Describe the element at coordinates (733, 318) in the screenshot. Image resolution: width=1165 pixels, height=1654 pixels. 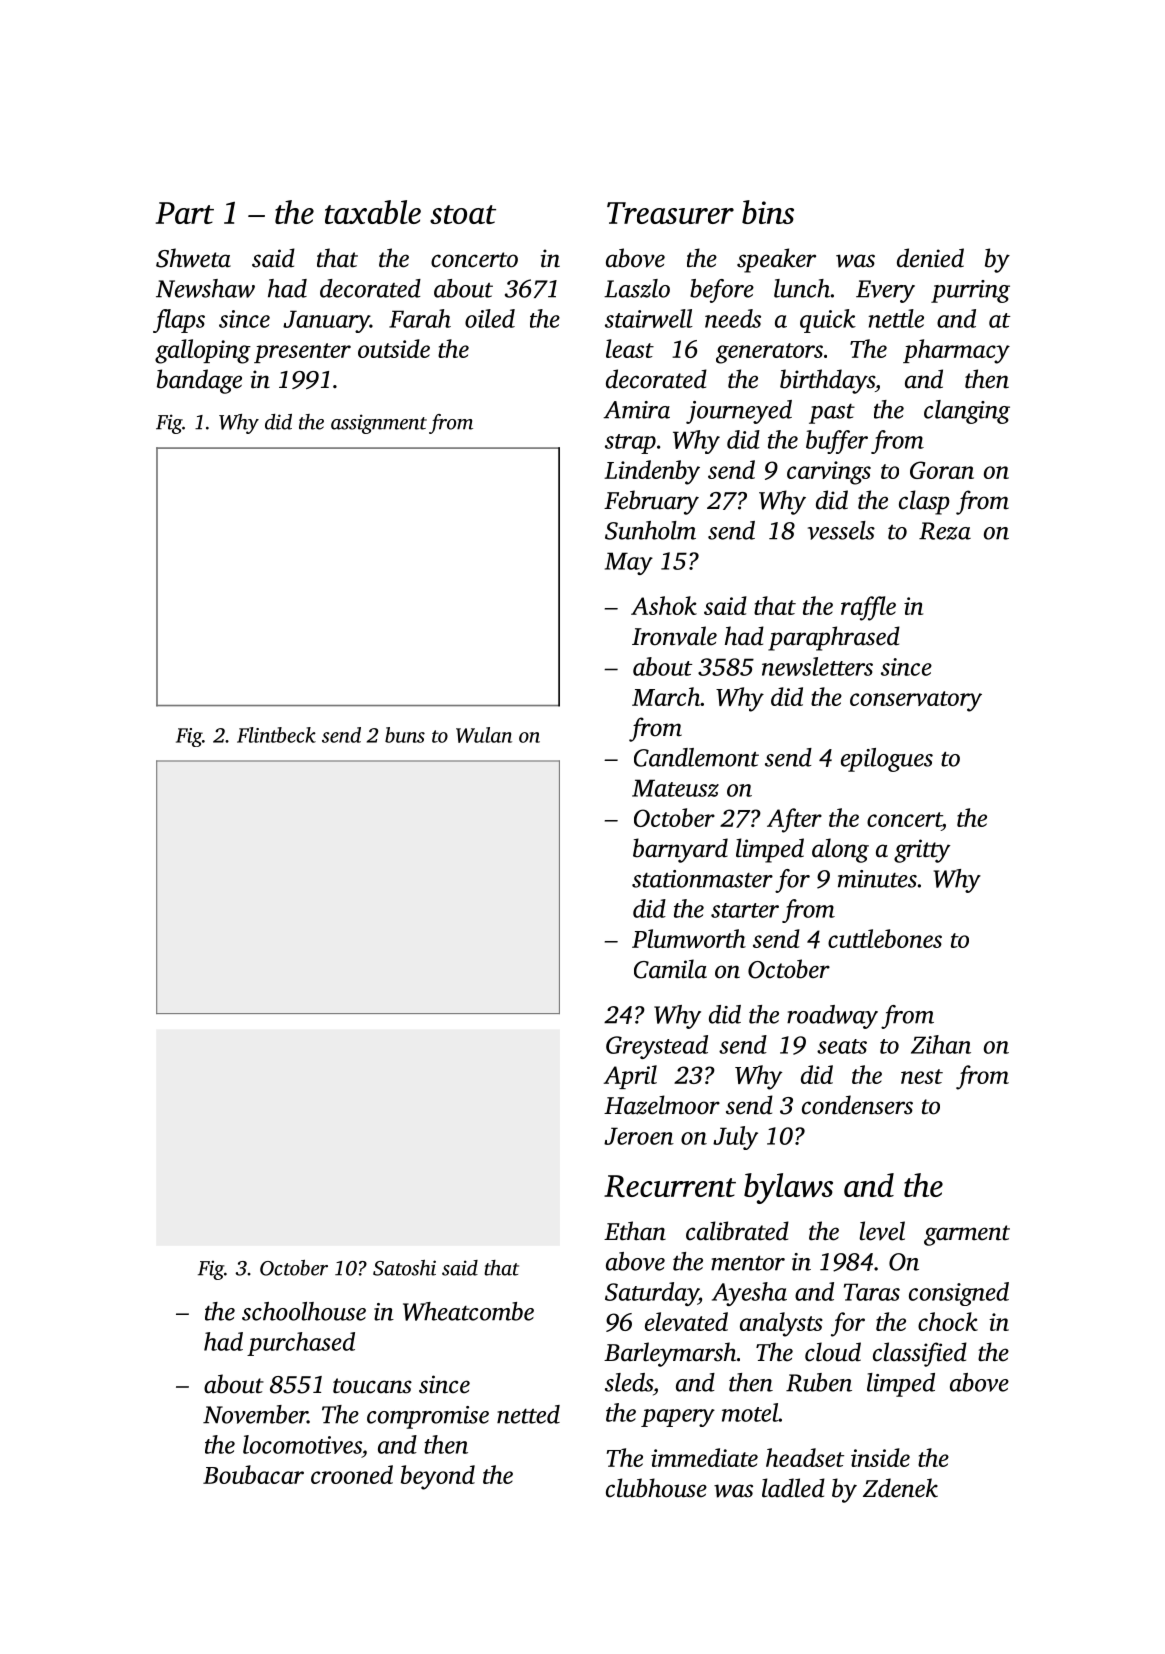
I see `needs` at that location.
